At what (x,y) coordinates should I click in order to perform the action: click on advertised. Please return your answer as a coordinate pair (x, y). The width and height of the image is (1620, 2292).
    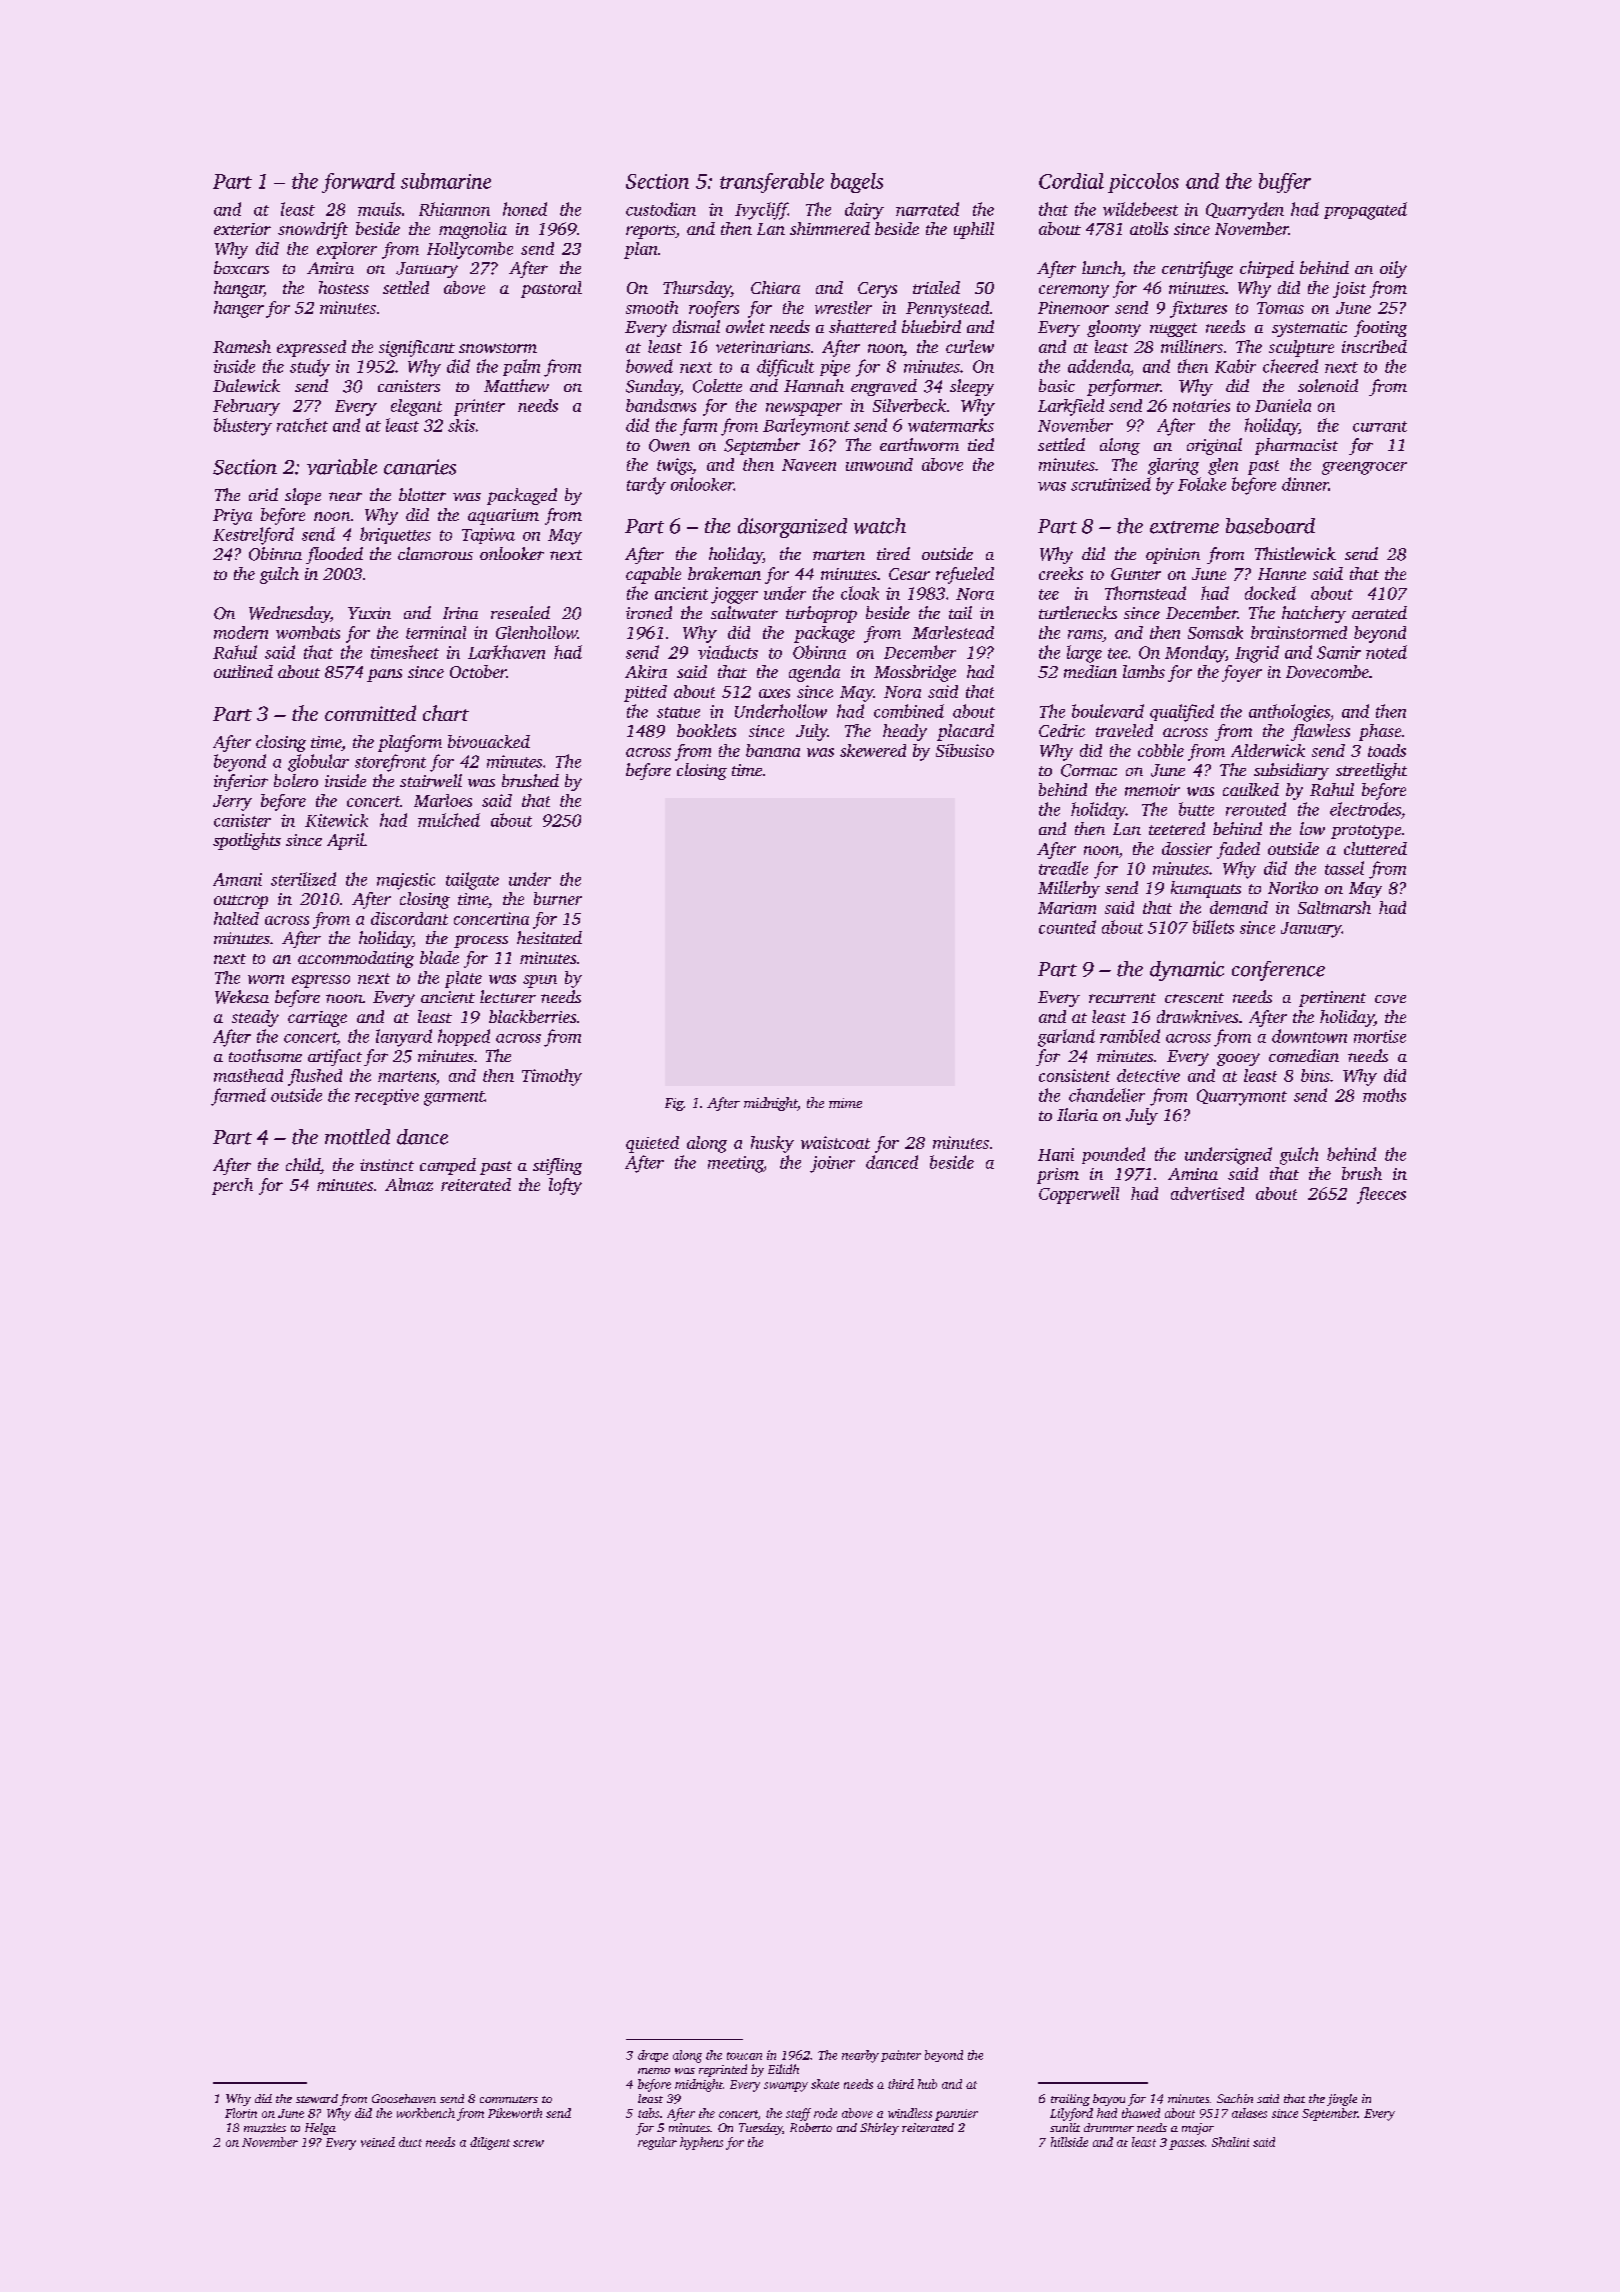
    Looking at the image, I should click on (1207, 1193).
